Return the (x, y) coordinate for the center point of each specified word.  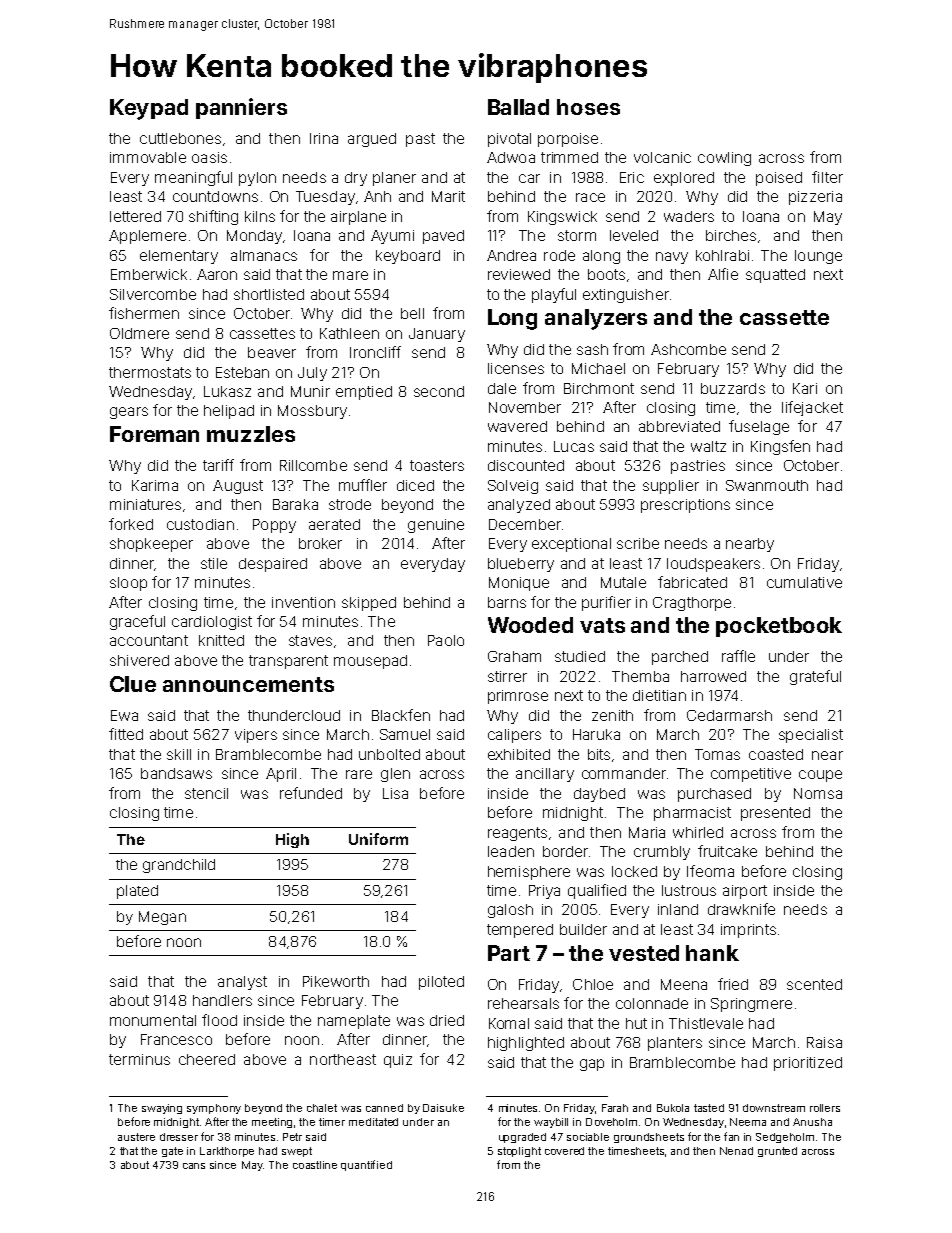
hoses (588, 107)
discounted (526, 465)
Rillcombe (313, 465)
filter (827, 177)
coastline (315, 1165)
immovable (148, 157)
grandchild (179, 866)
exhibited (519, 754)
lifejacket (812, 408)
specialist (811, 736)
